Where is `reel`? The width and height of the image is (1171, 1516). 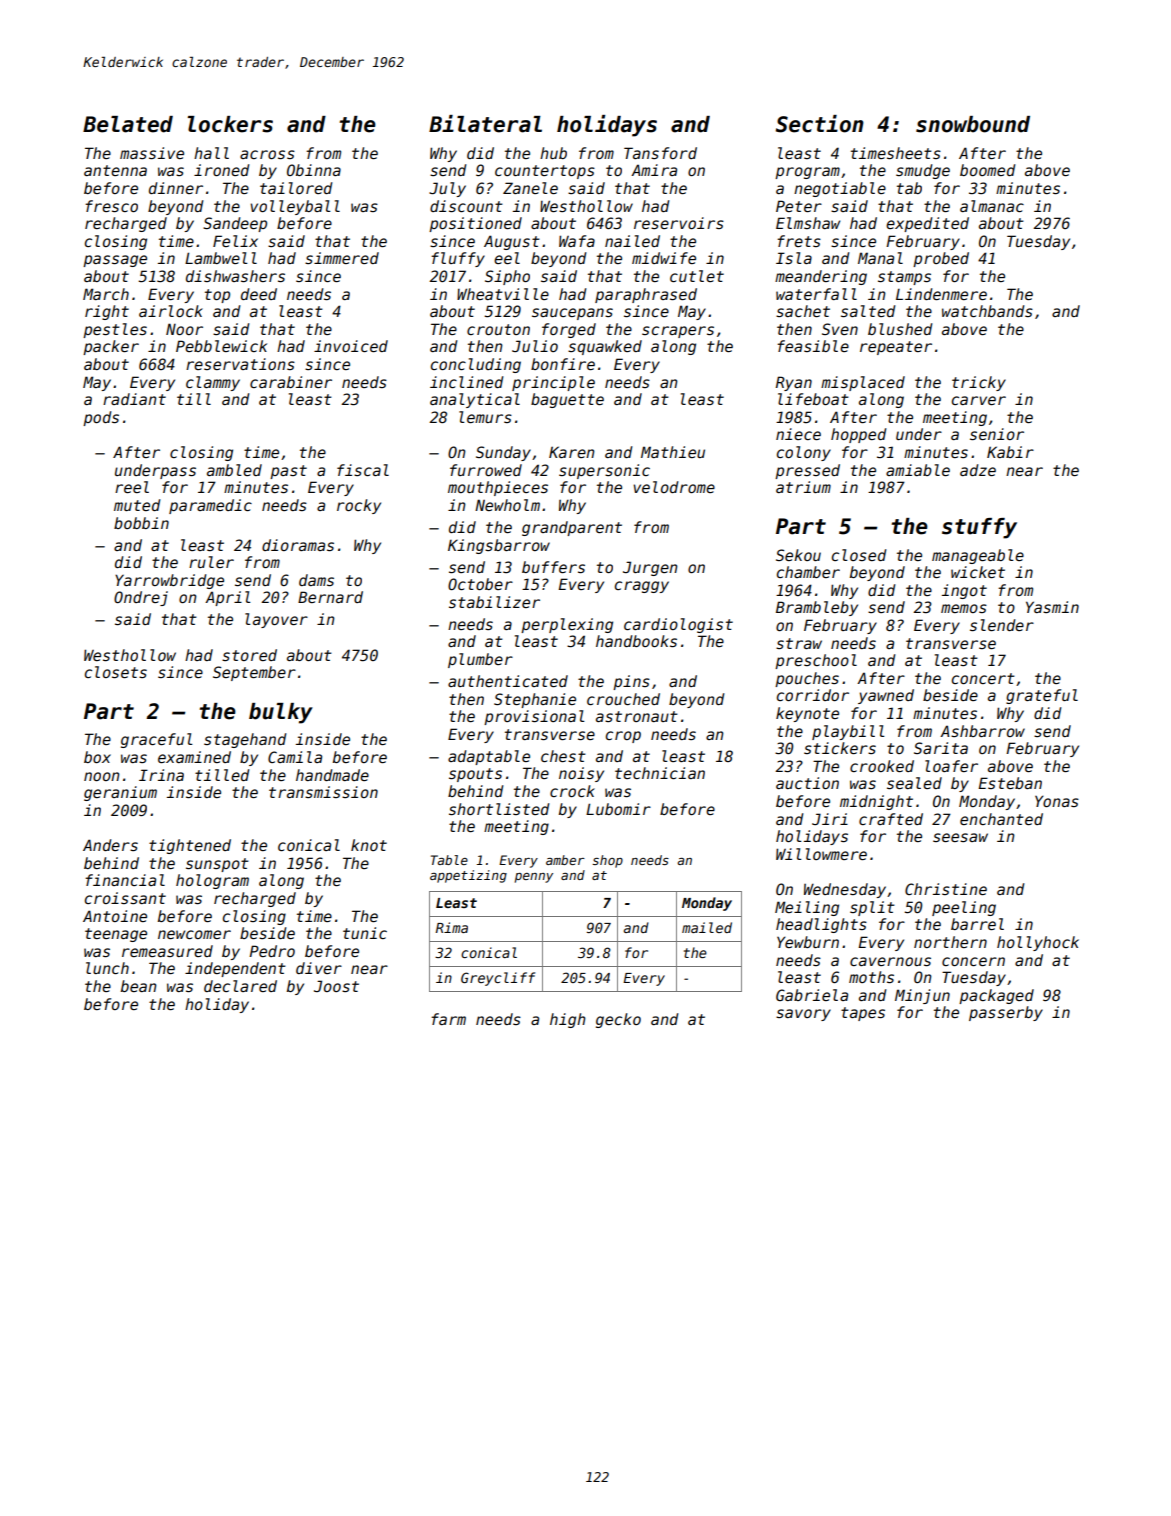 reel is located at coordinates (132, 487).
